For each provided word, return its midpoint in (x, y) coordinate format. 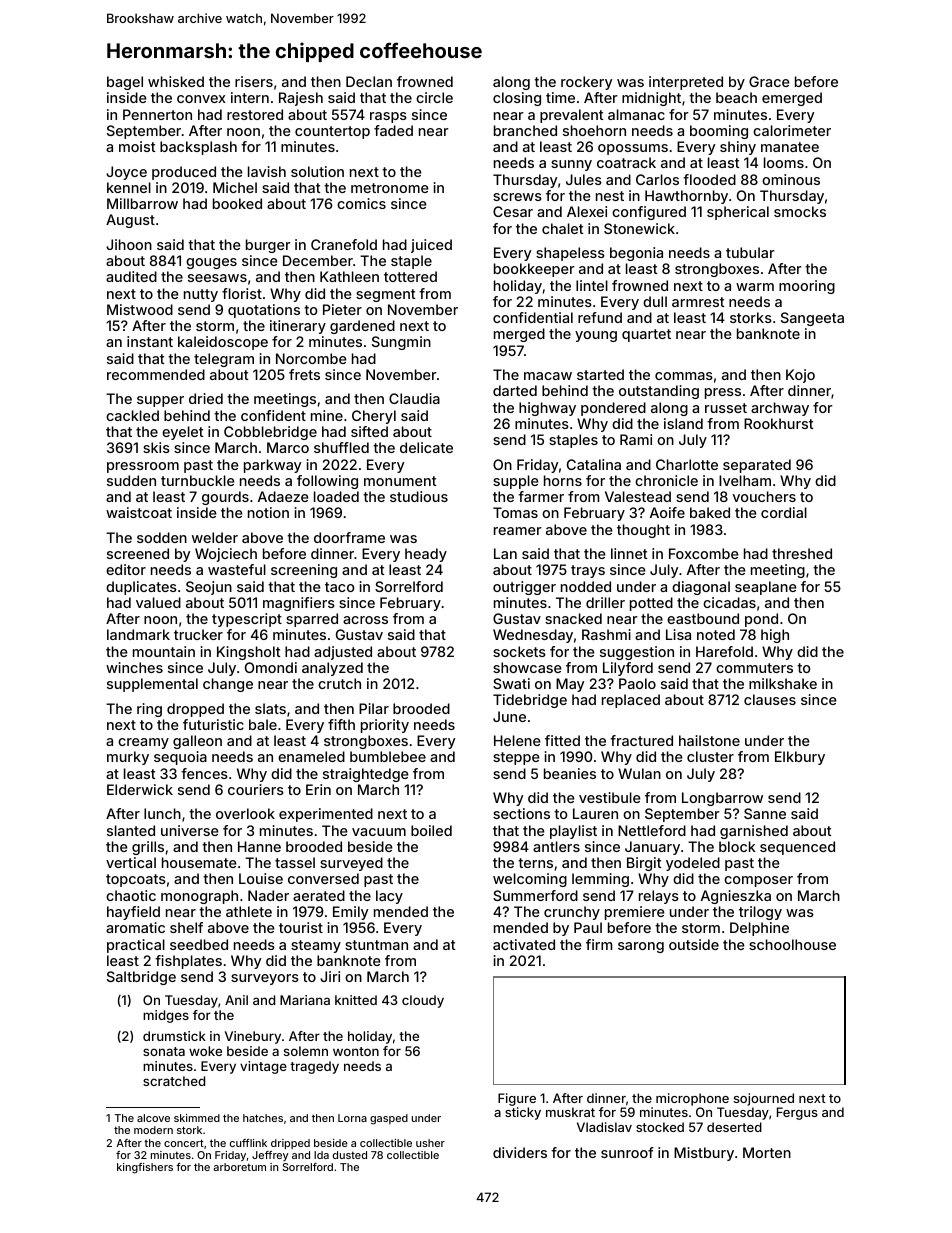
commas (684, 376)
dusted (350, 1155)
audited (131, 276)
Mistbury (704, 1154)
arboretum (239, 1167)
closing (517, 99)
